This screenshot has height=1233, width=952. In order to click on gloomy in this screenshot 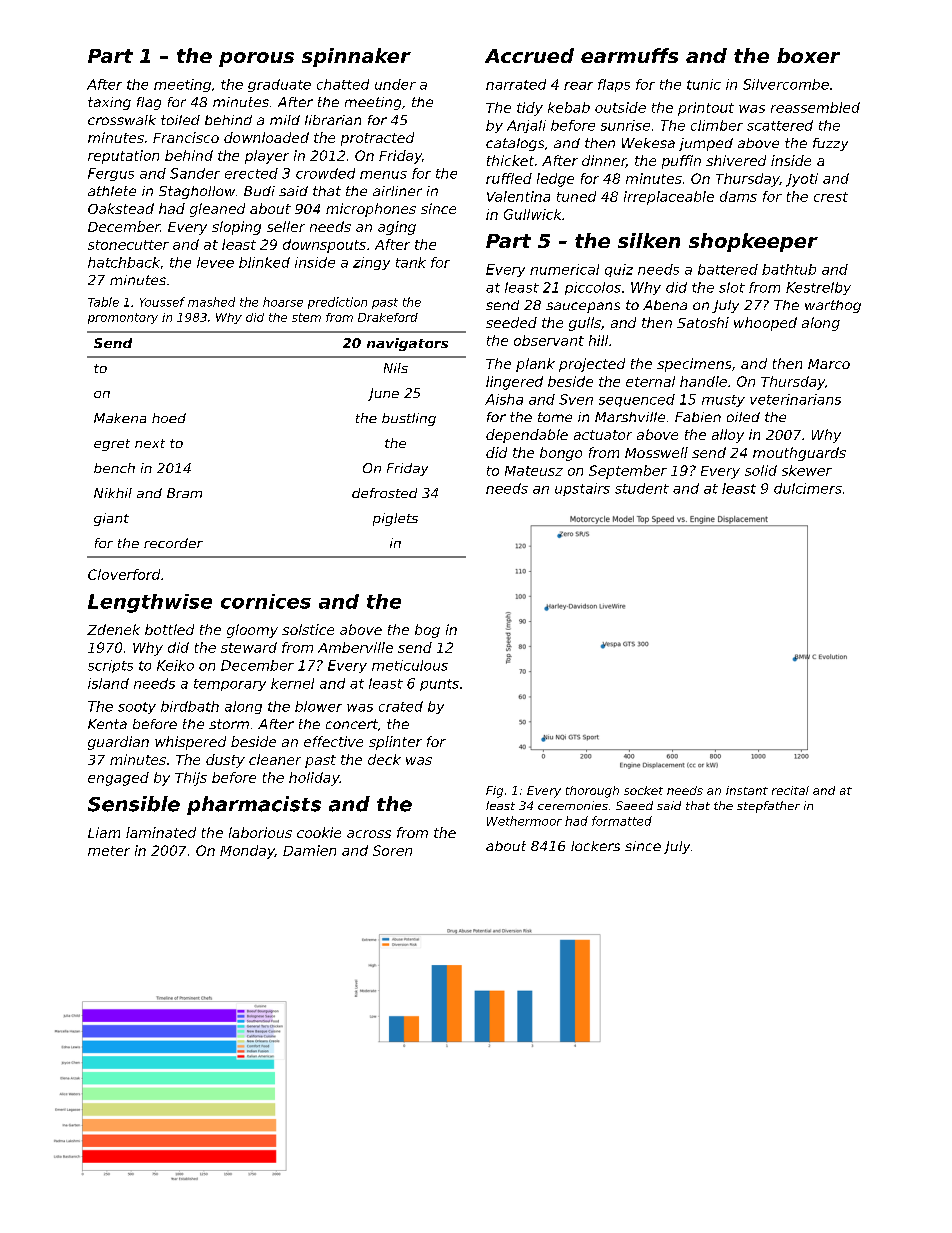, I will do `click(252, 631)`.
